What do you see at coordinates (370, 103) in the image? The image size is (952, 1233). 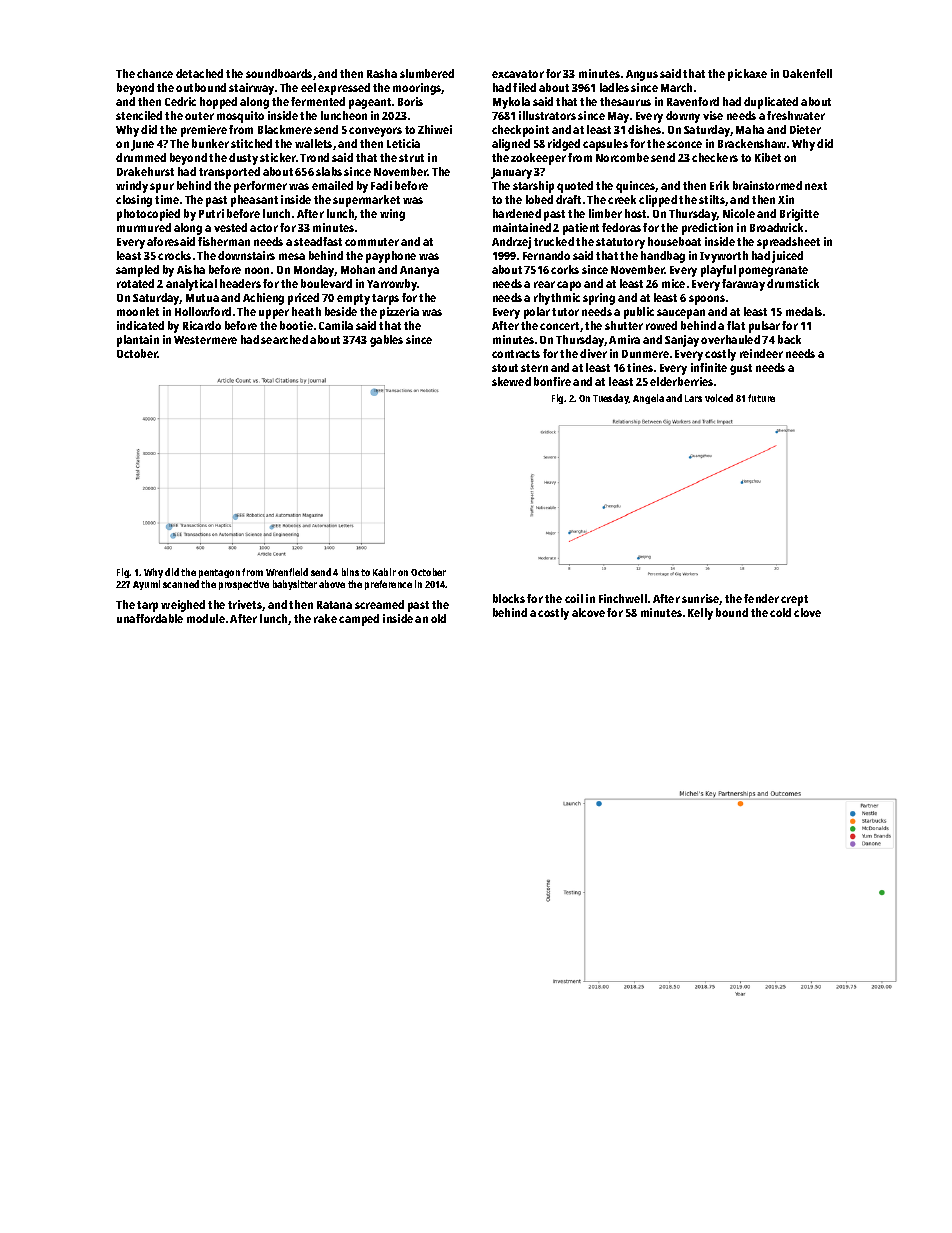 I see `pageant` at bounding box center [370, 103].
